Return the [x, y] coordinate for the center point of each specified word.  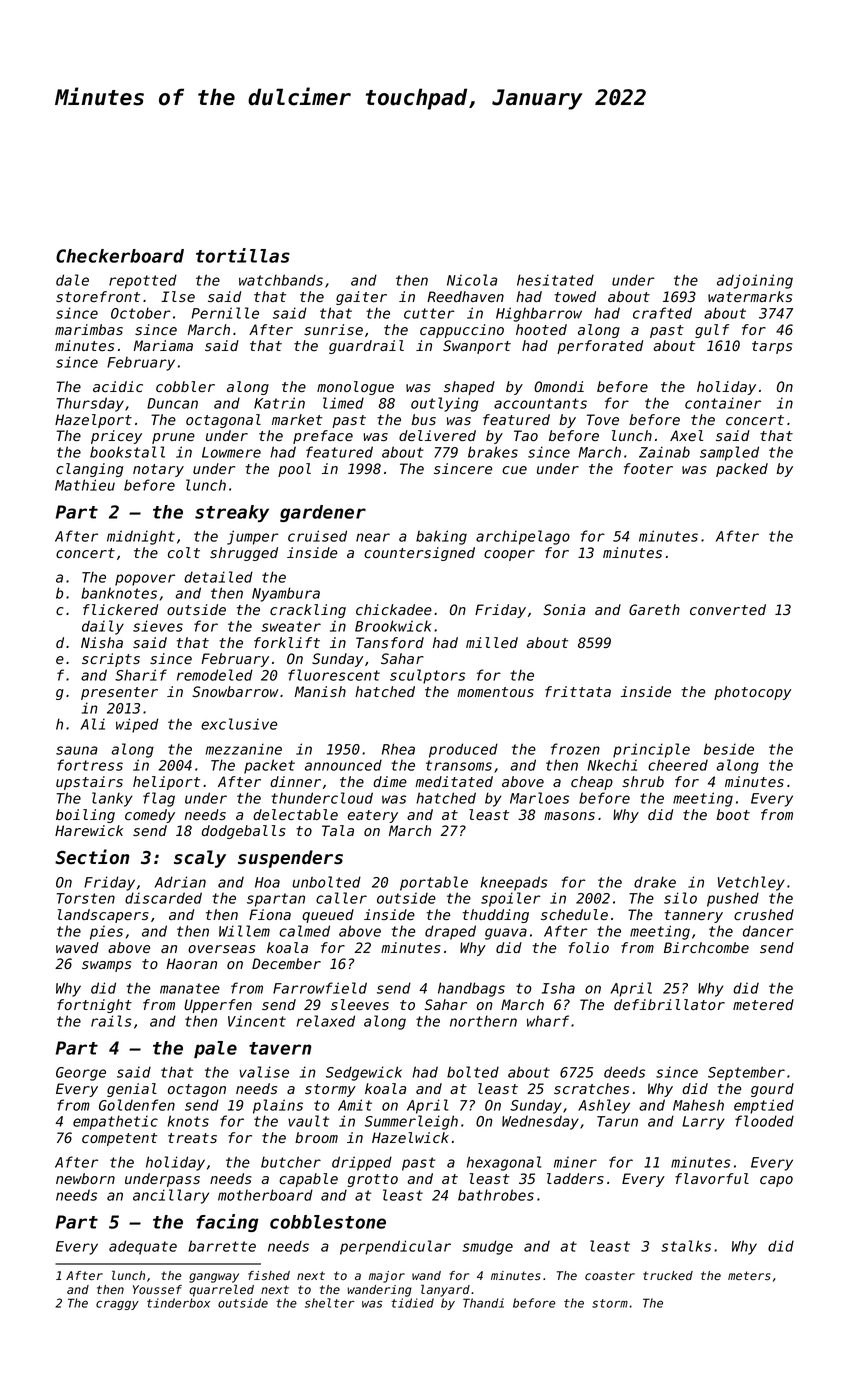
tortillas [243, 255]
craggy [117, 1305]
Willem [244, 931]
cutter [429, 313]
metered [763, 1004]
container [723, 403]
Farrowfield [320, 988]
